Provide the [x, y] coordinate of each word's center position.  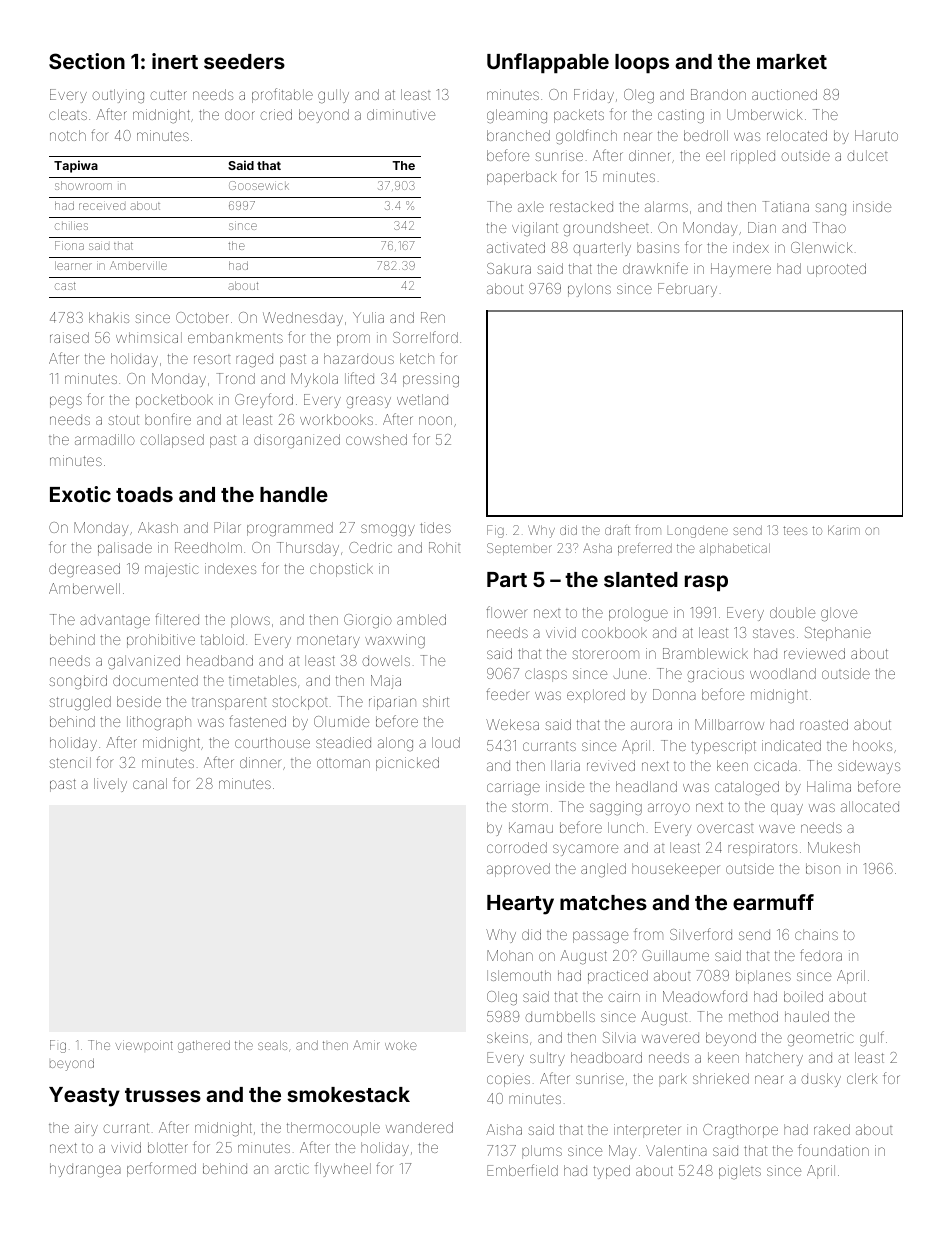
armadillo [105, 439]
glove [839, 614]
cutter [168, 95]
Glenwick [821, 247]
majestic [172, 570]
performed [161, 1169]
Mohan [510, 955]
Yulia [368, 317]
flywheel [343, 1169]
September [519, 549]
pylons [589, 290]
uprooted [836, 270]
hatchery [774, 1059]
